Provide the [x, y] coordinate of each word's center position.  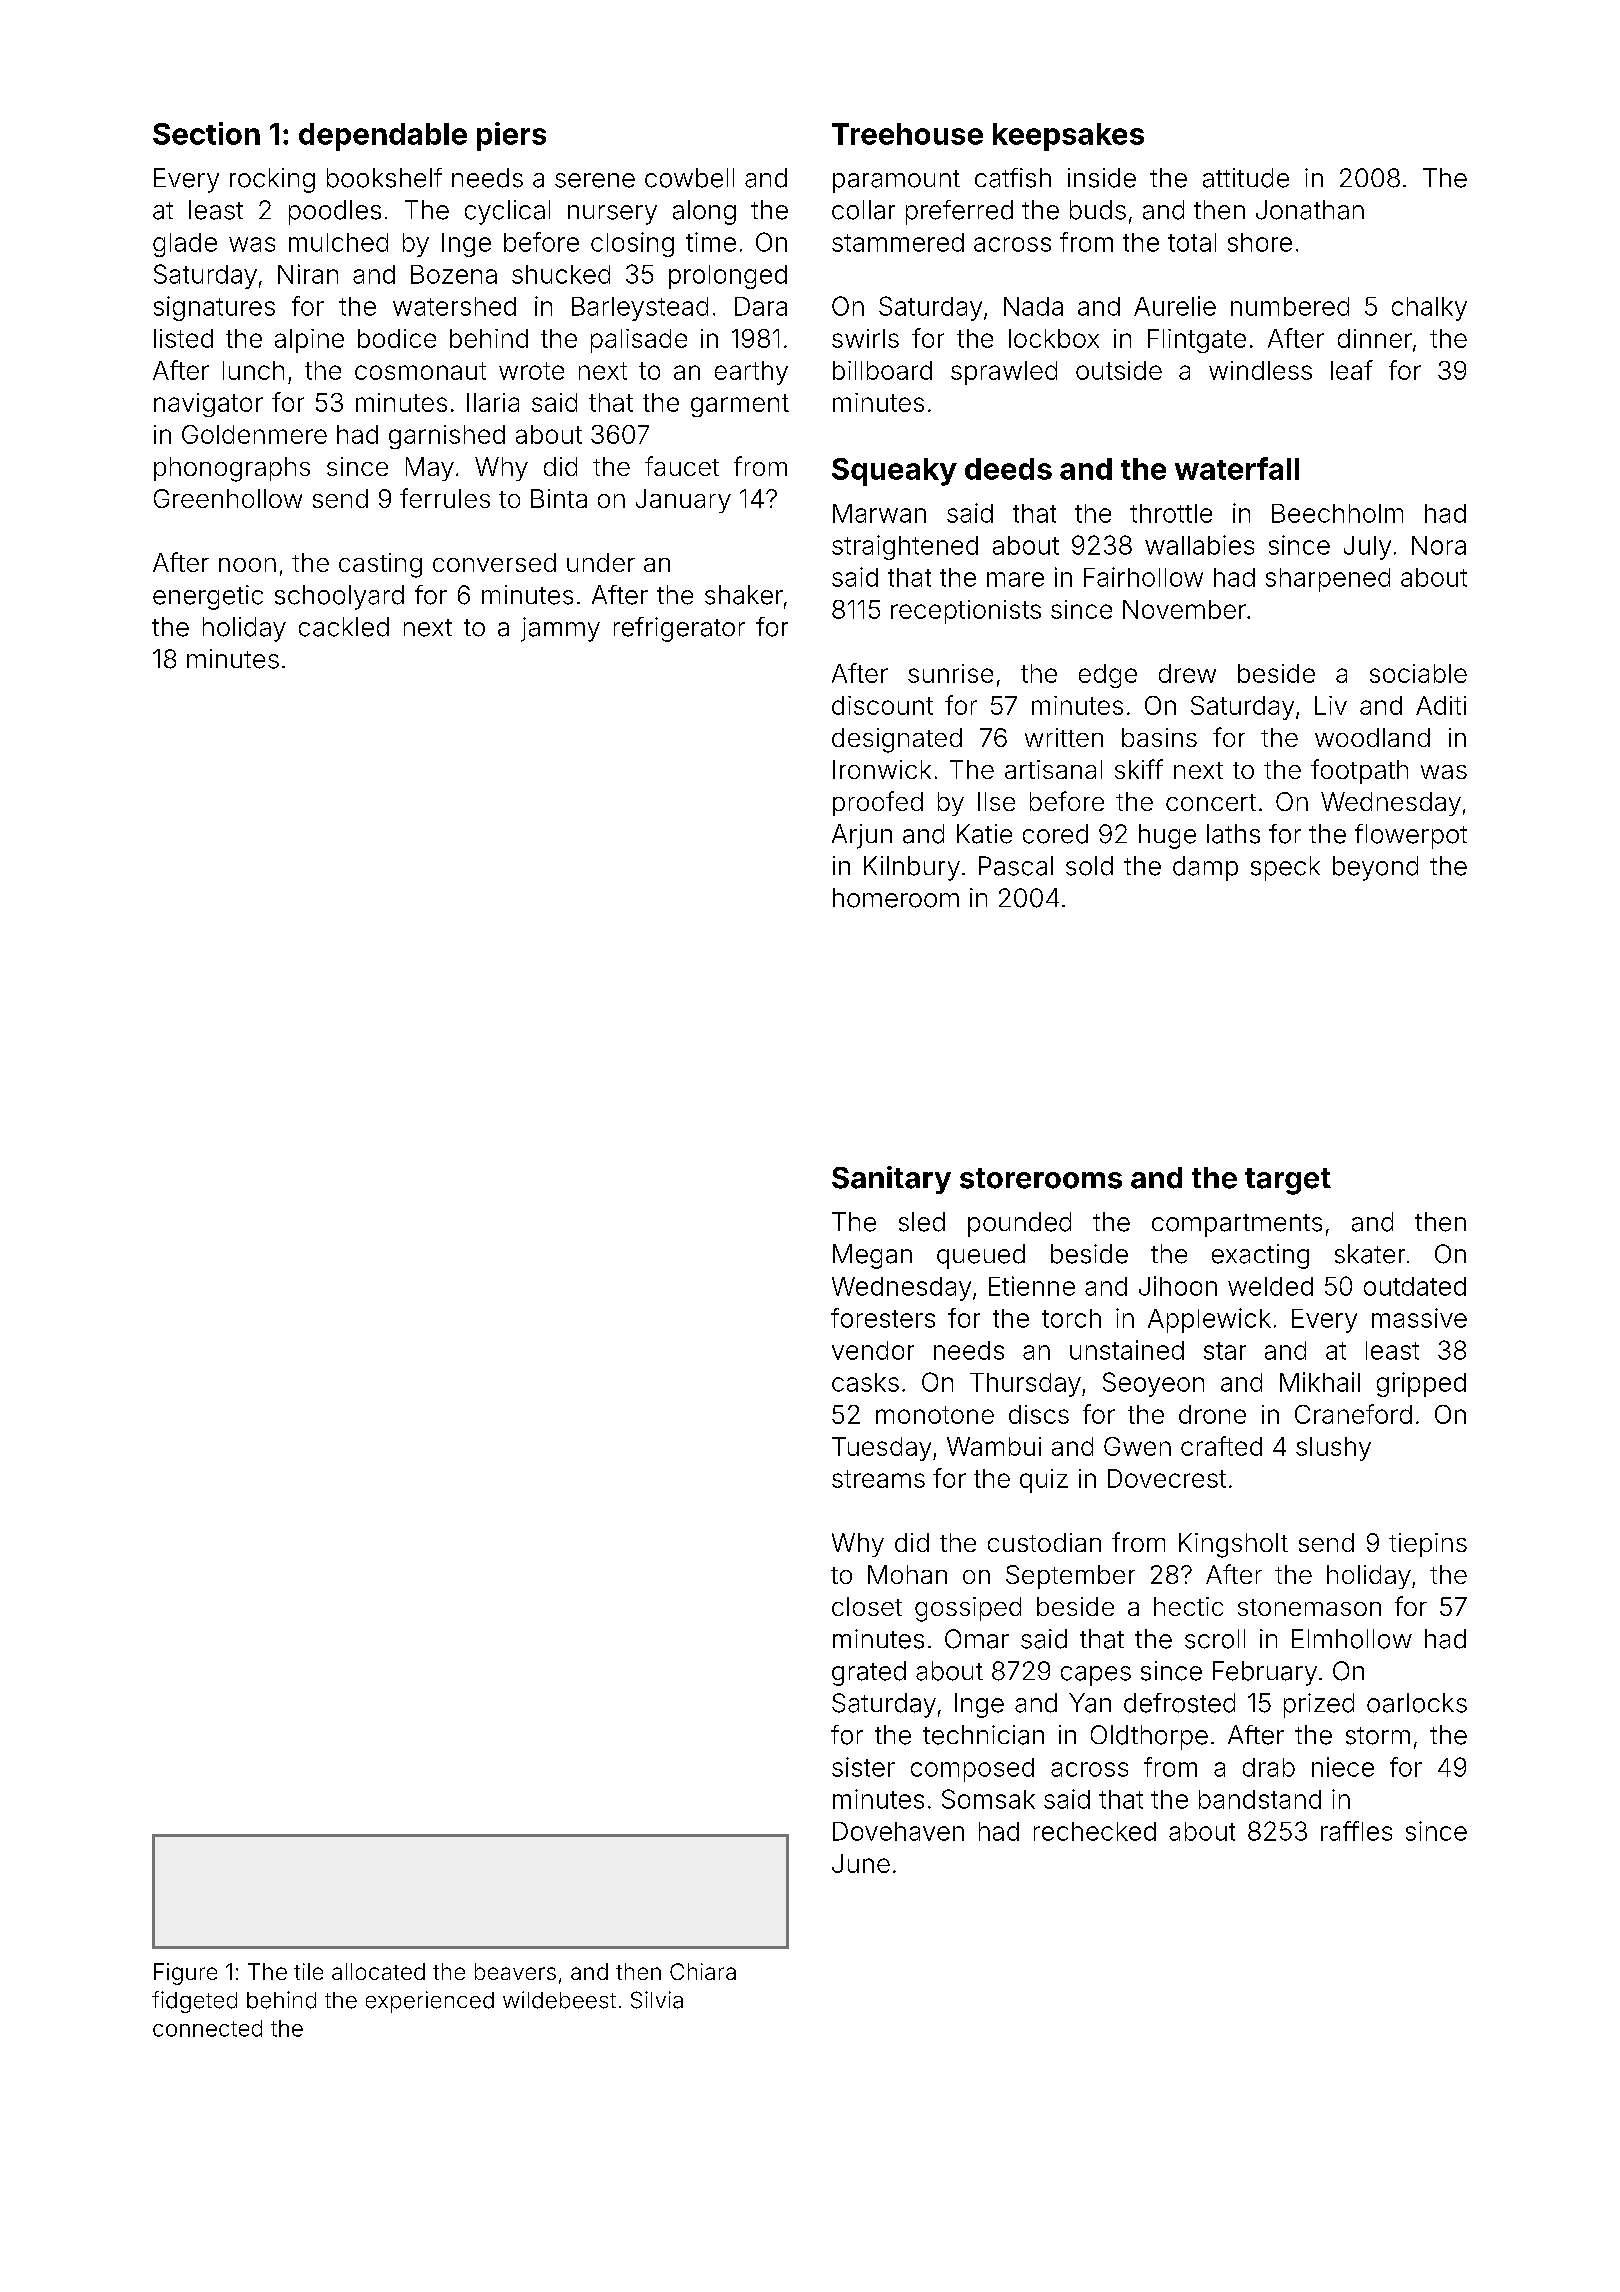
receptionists [966, 612]
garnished [447, 437]
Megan [872, 1256]
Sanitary [891, 1180]
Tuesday [881, 1449]
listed [183, 338]
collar [863, 210]
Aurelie [1175, 306]
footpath [1359, 771]
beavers [515, 1971]
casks [865, 1382]
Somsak [988, 1799]
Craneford [1353, 1414]
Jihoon [1178, 1286]
